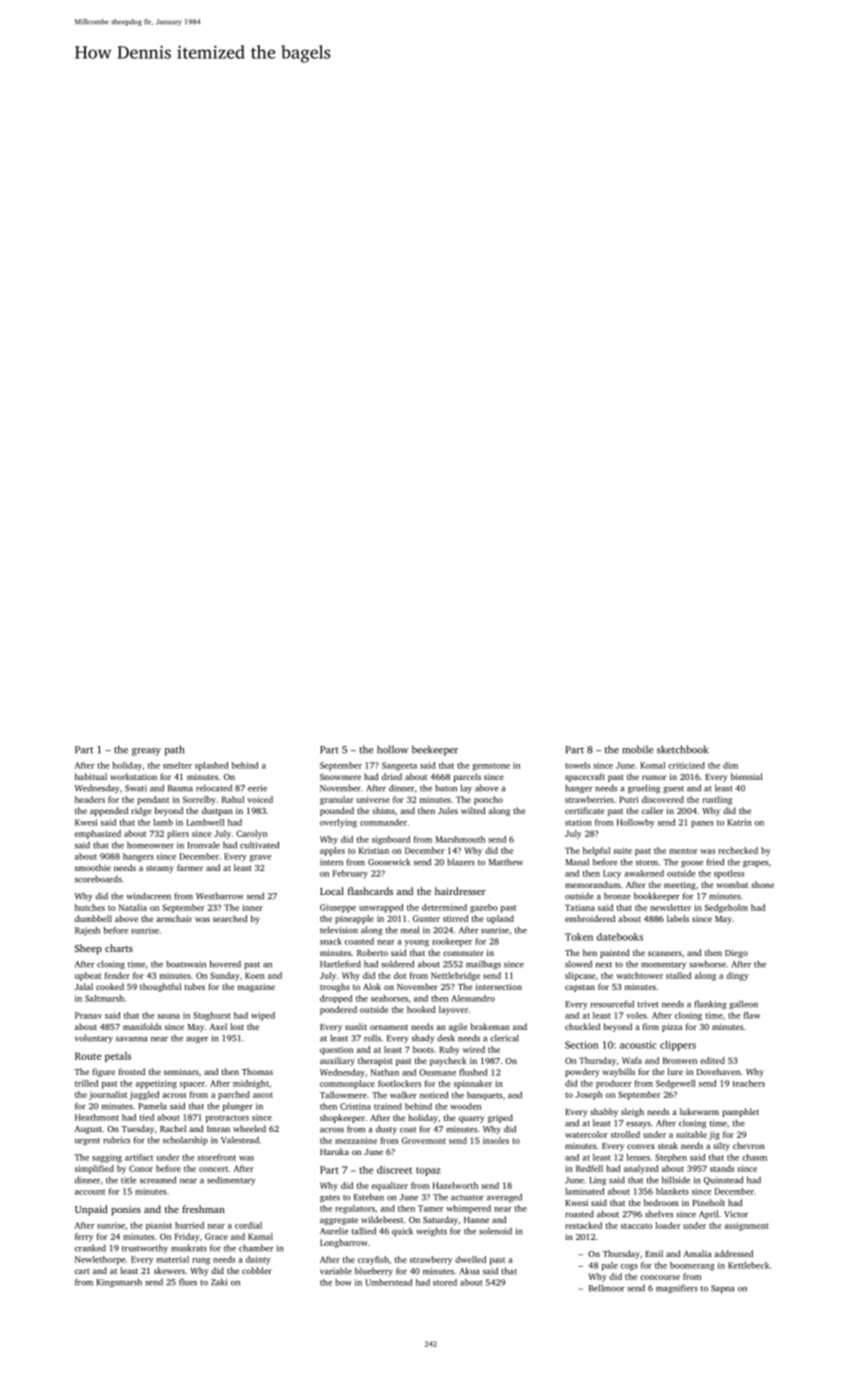 This page has width=849, height=1400. Describe the element at coordinates (435, 750) in the page. I see `beekeeper` at that location.
